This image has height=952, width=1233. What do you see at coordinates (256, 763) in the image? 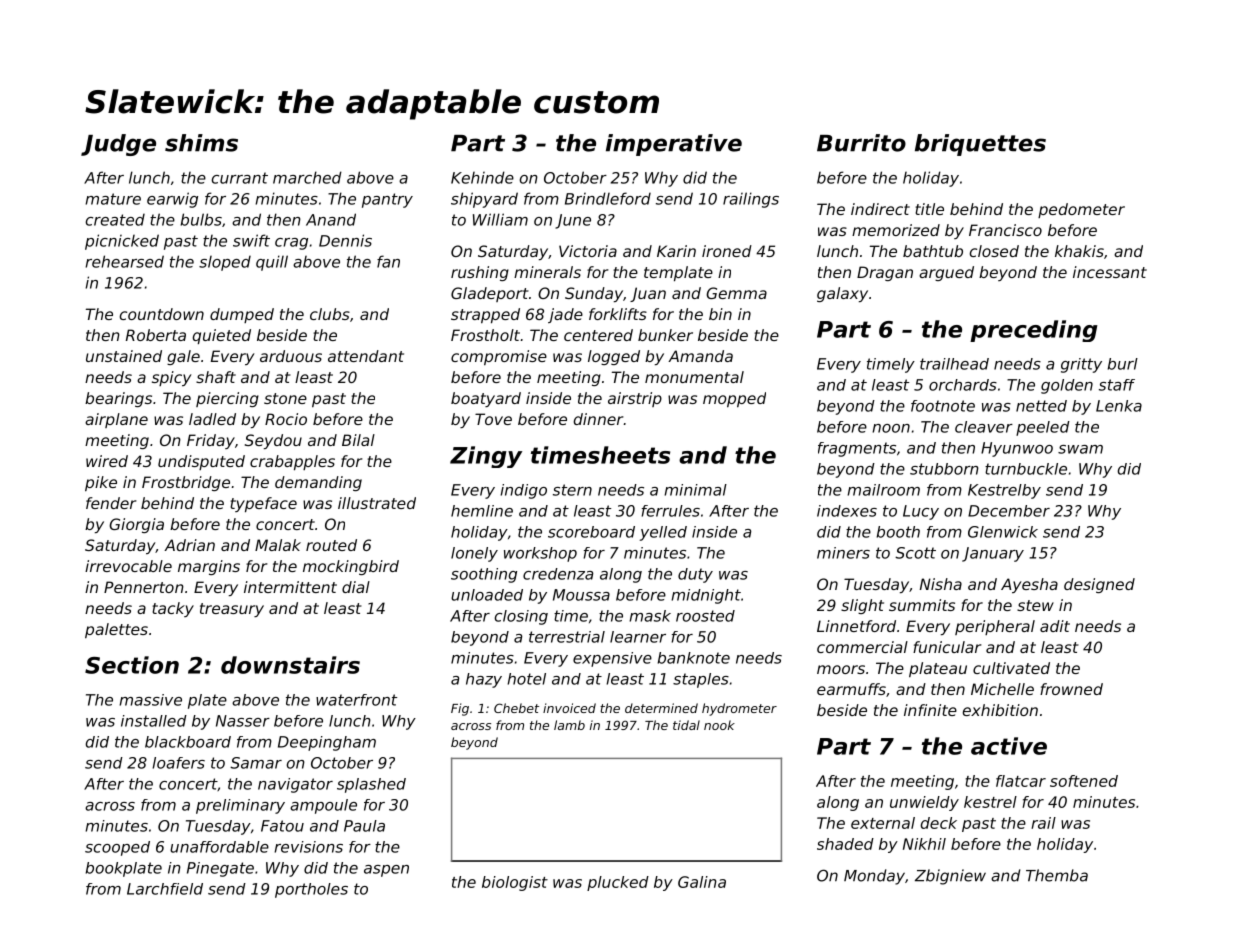
I see `Samar` at bounding box center [256, 763].
